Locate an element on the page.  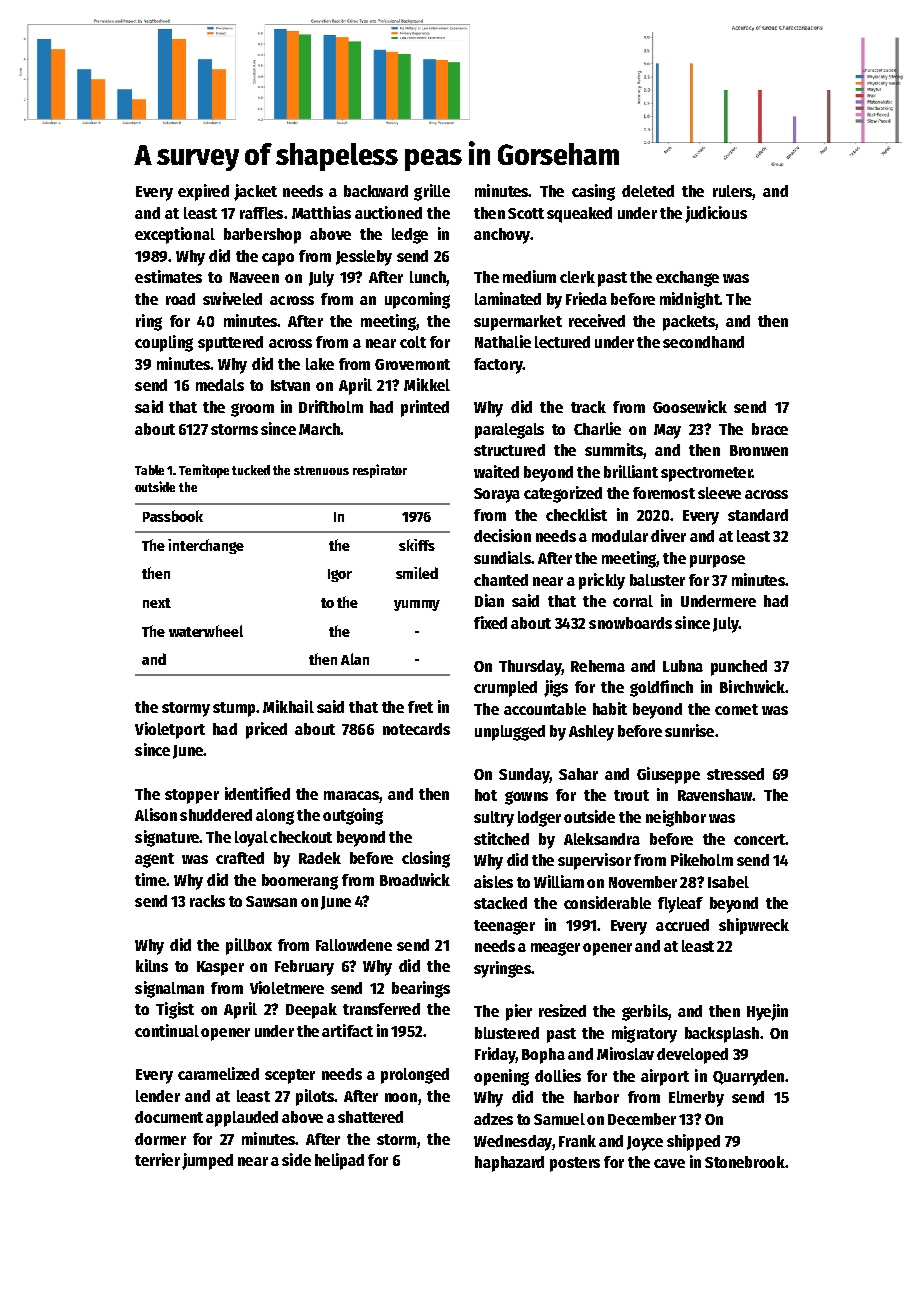
shuddered is located at coordinates (216, 815).
